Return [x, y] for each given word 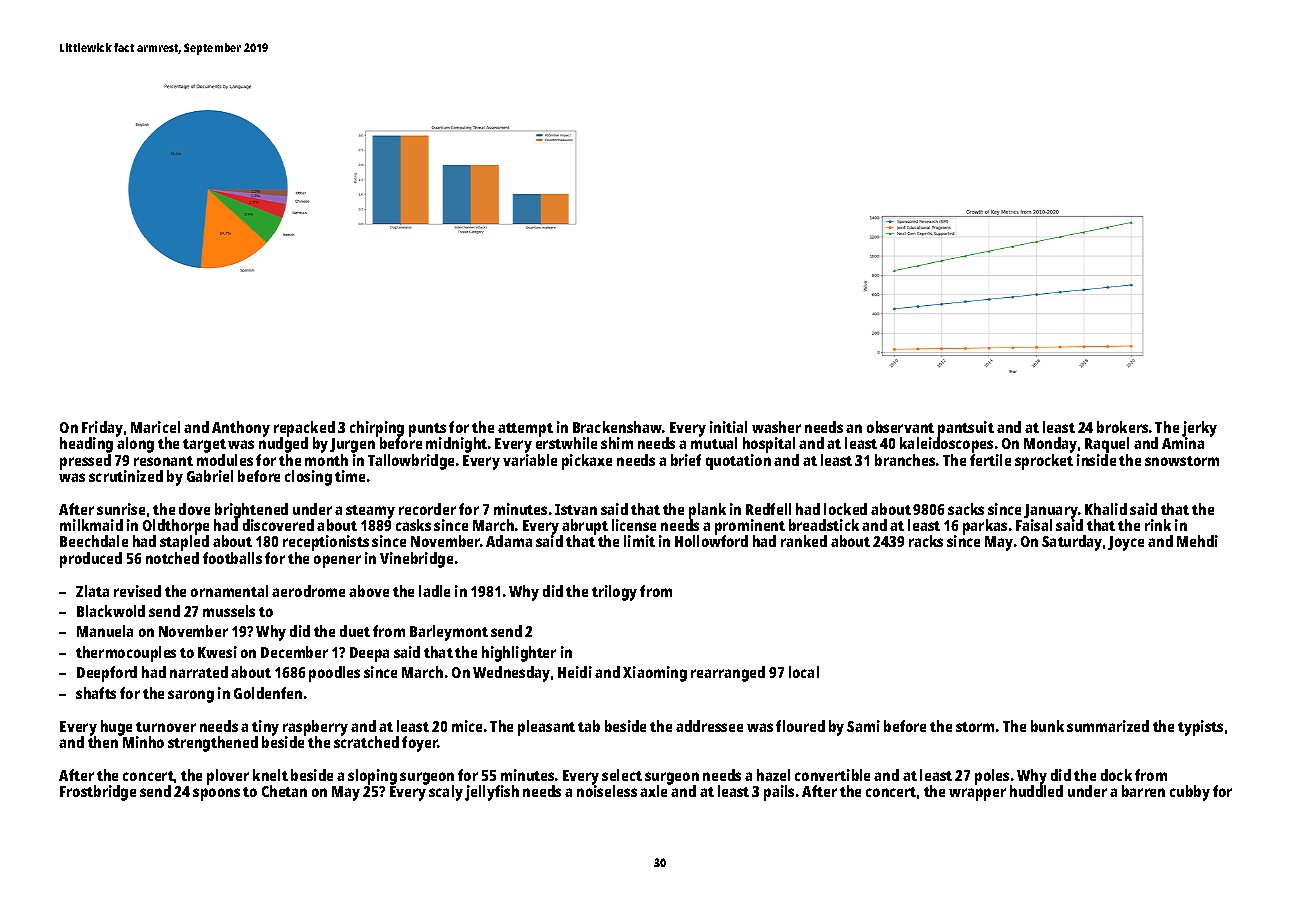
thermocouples [126, 654]
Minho [143, 742]
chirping [377, 429]
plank [707, 511]
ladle [434, 591]
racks [926, 541]
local [804, 672]
